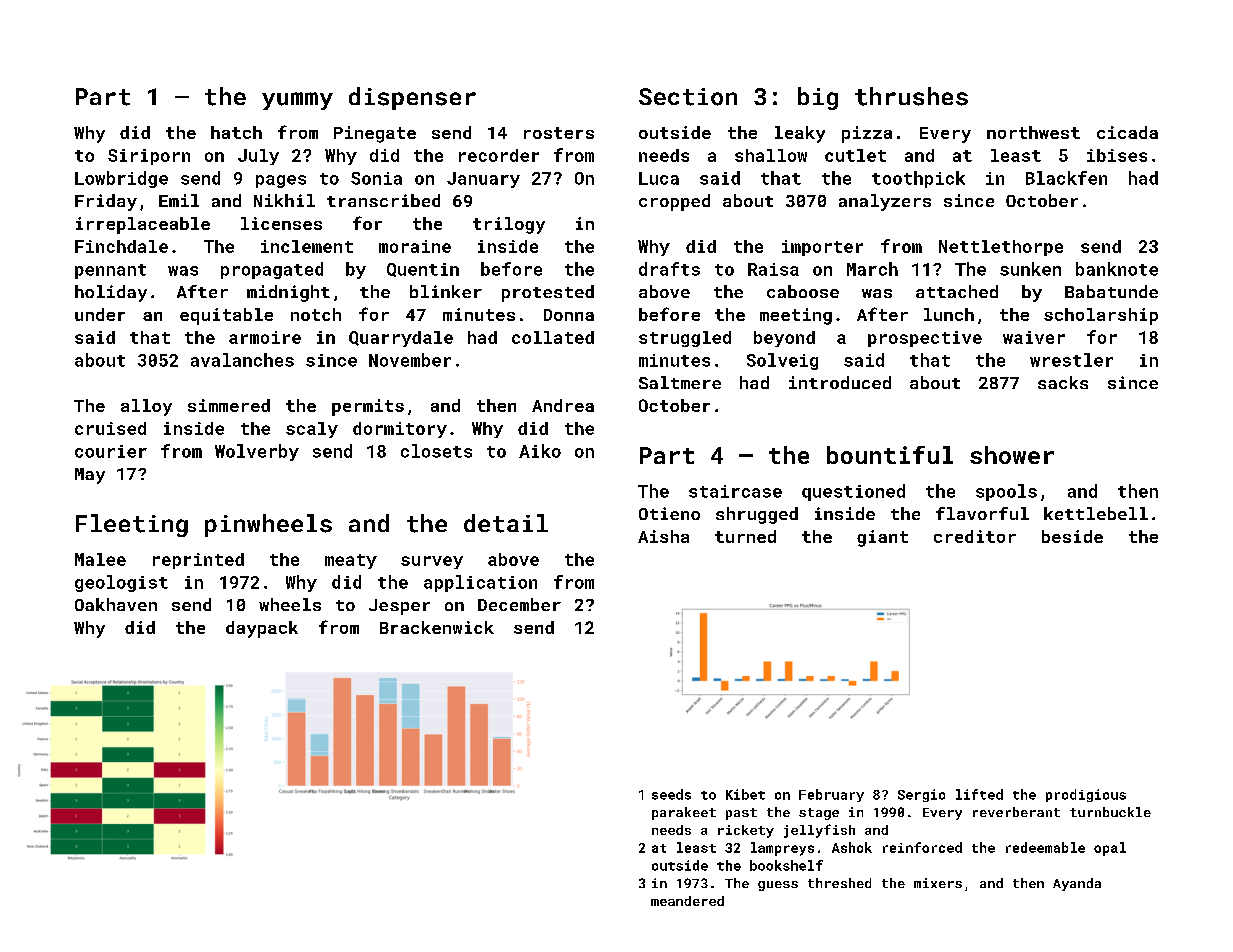 The height and width of the document is (952, 1233). What do you see at coordinates (412, 98) in the document?
I see `dispenser` at bounding box center [412, 98].
